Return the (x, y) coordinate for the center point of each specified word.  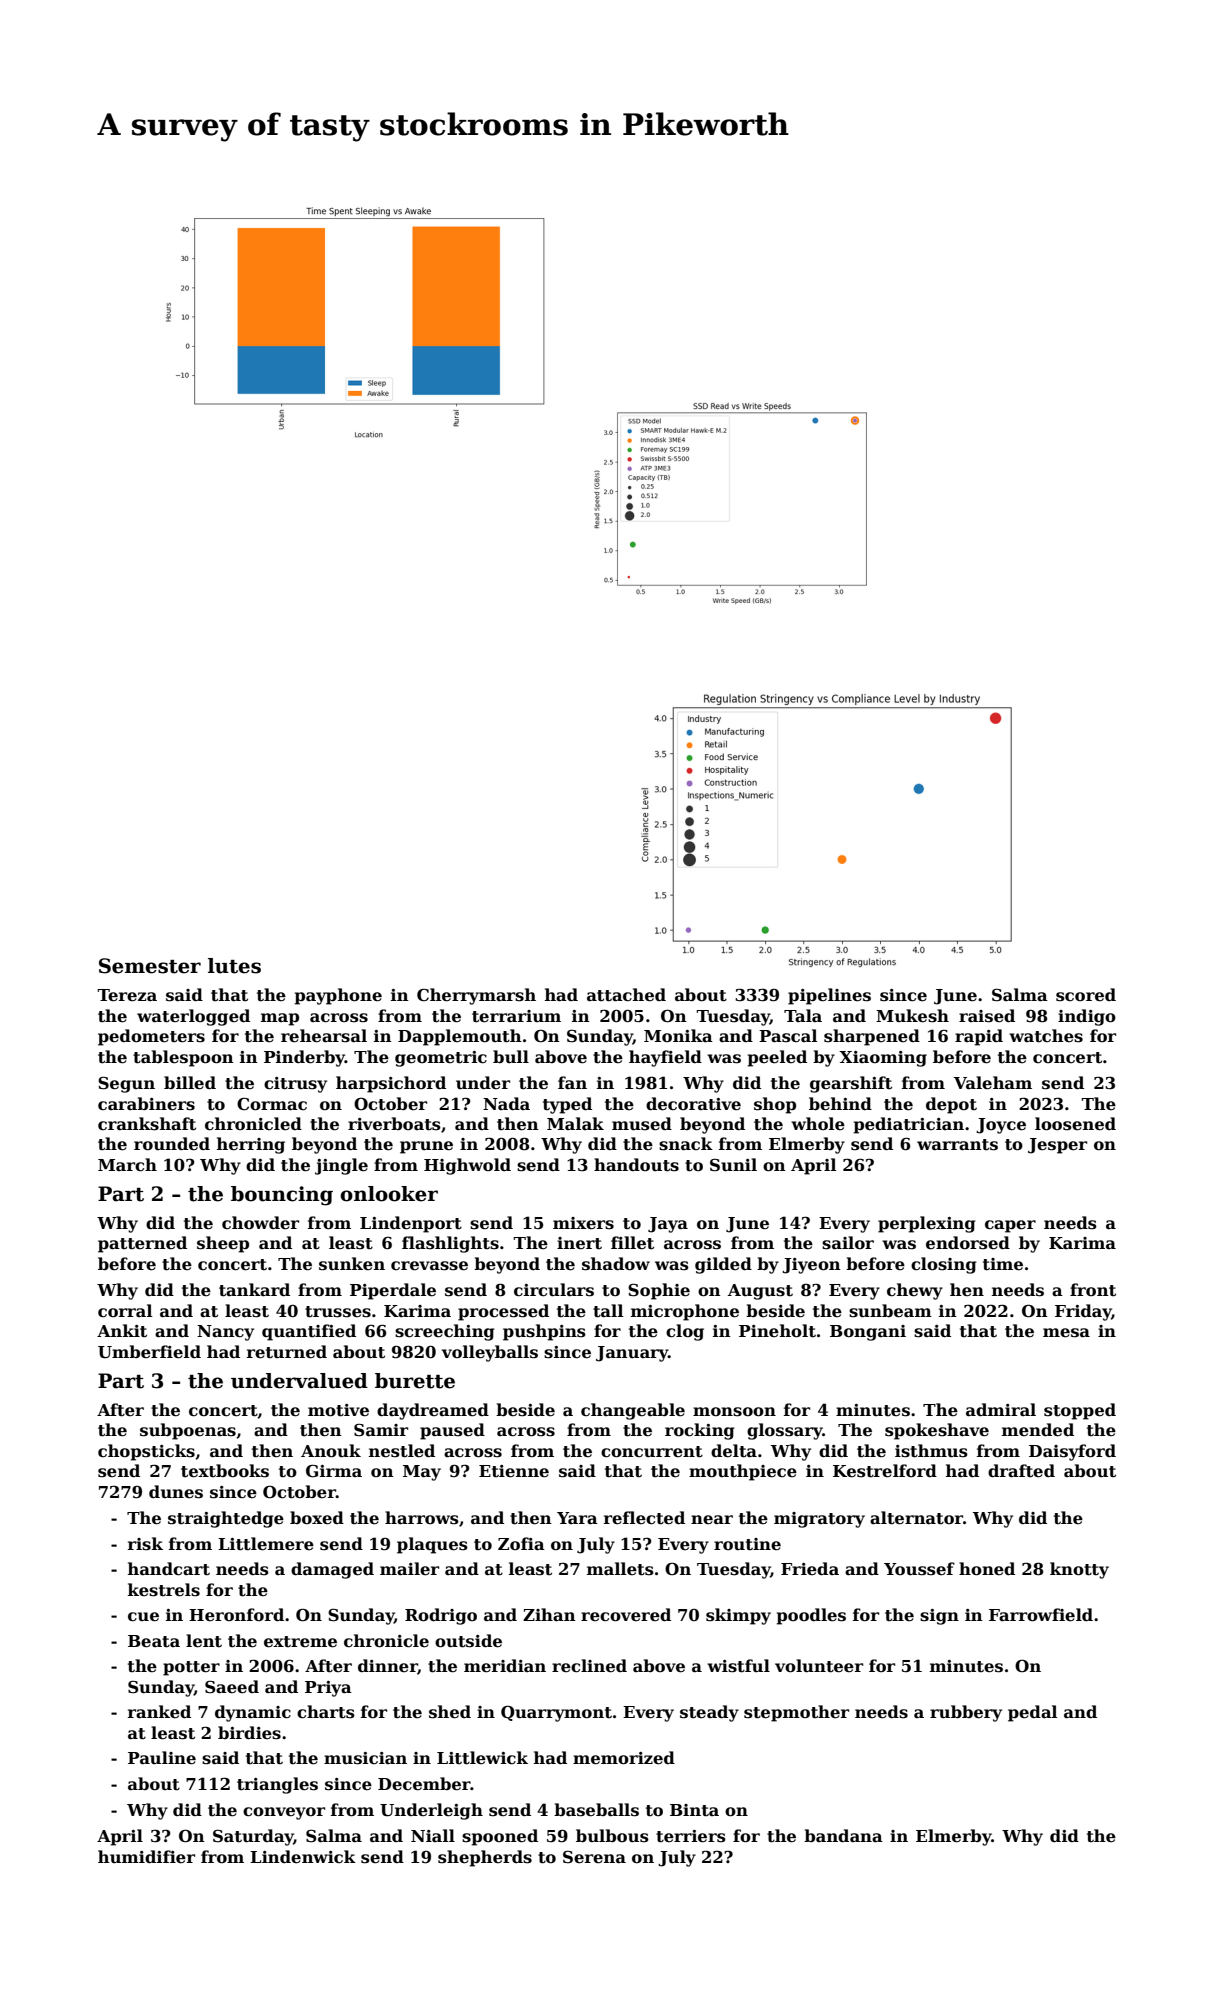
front (1093, 1290)
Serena (594, 1857)
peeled (777, 1058)
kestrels (164, 1590)
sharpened (872, 1037)
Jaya (668, 1225)
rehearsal (324, 1036)
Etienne (514, 1471)
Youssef (919, 1569)
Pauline (162, 1758)
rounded (172, 1144)
